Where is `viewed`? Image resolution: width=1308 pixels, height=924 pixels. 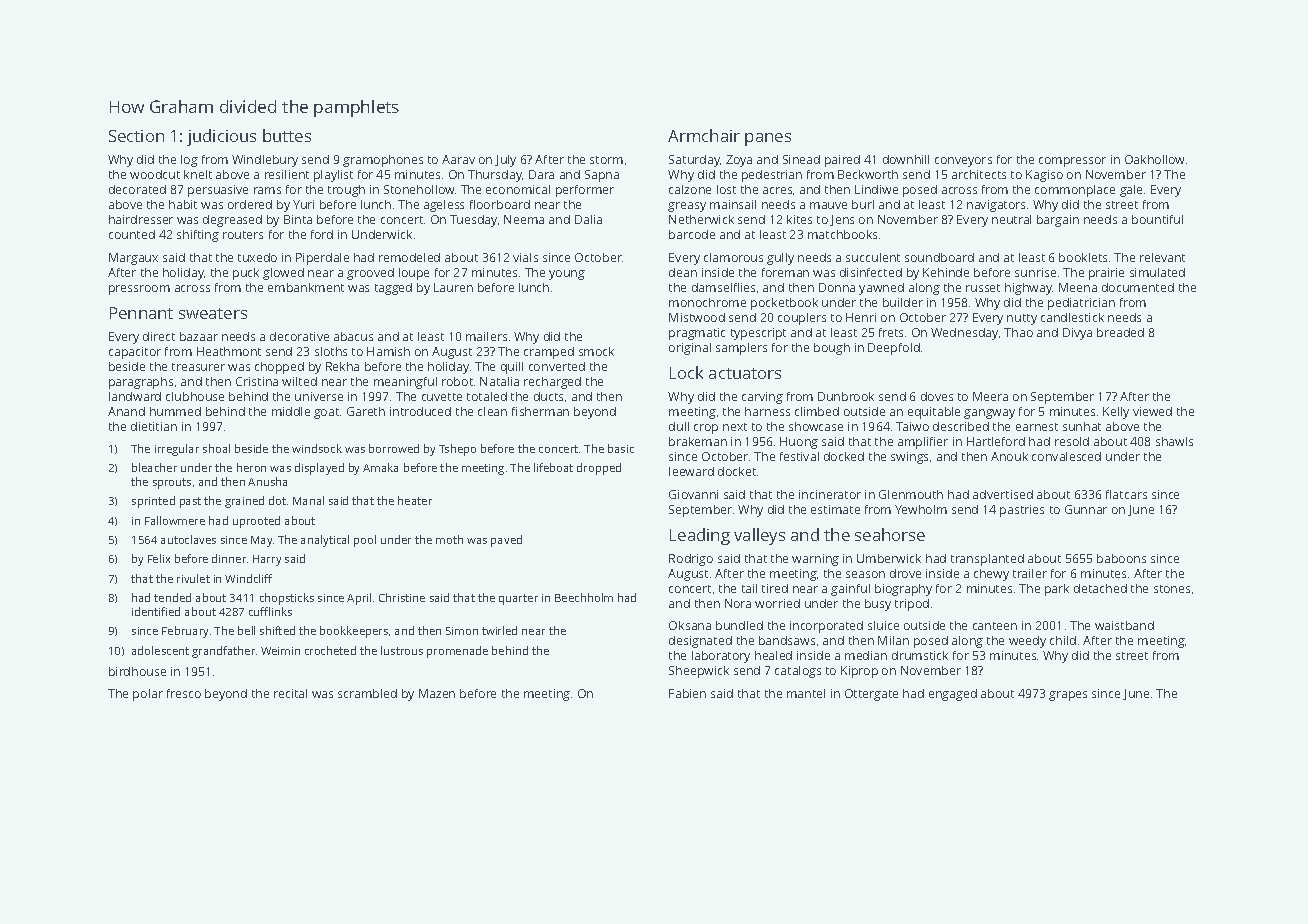
viewed is located at coordinates (1152, 411).
